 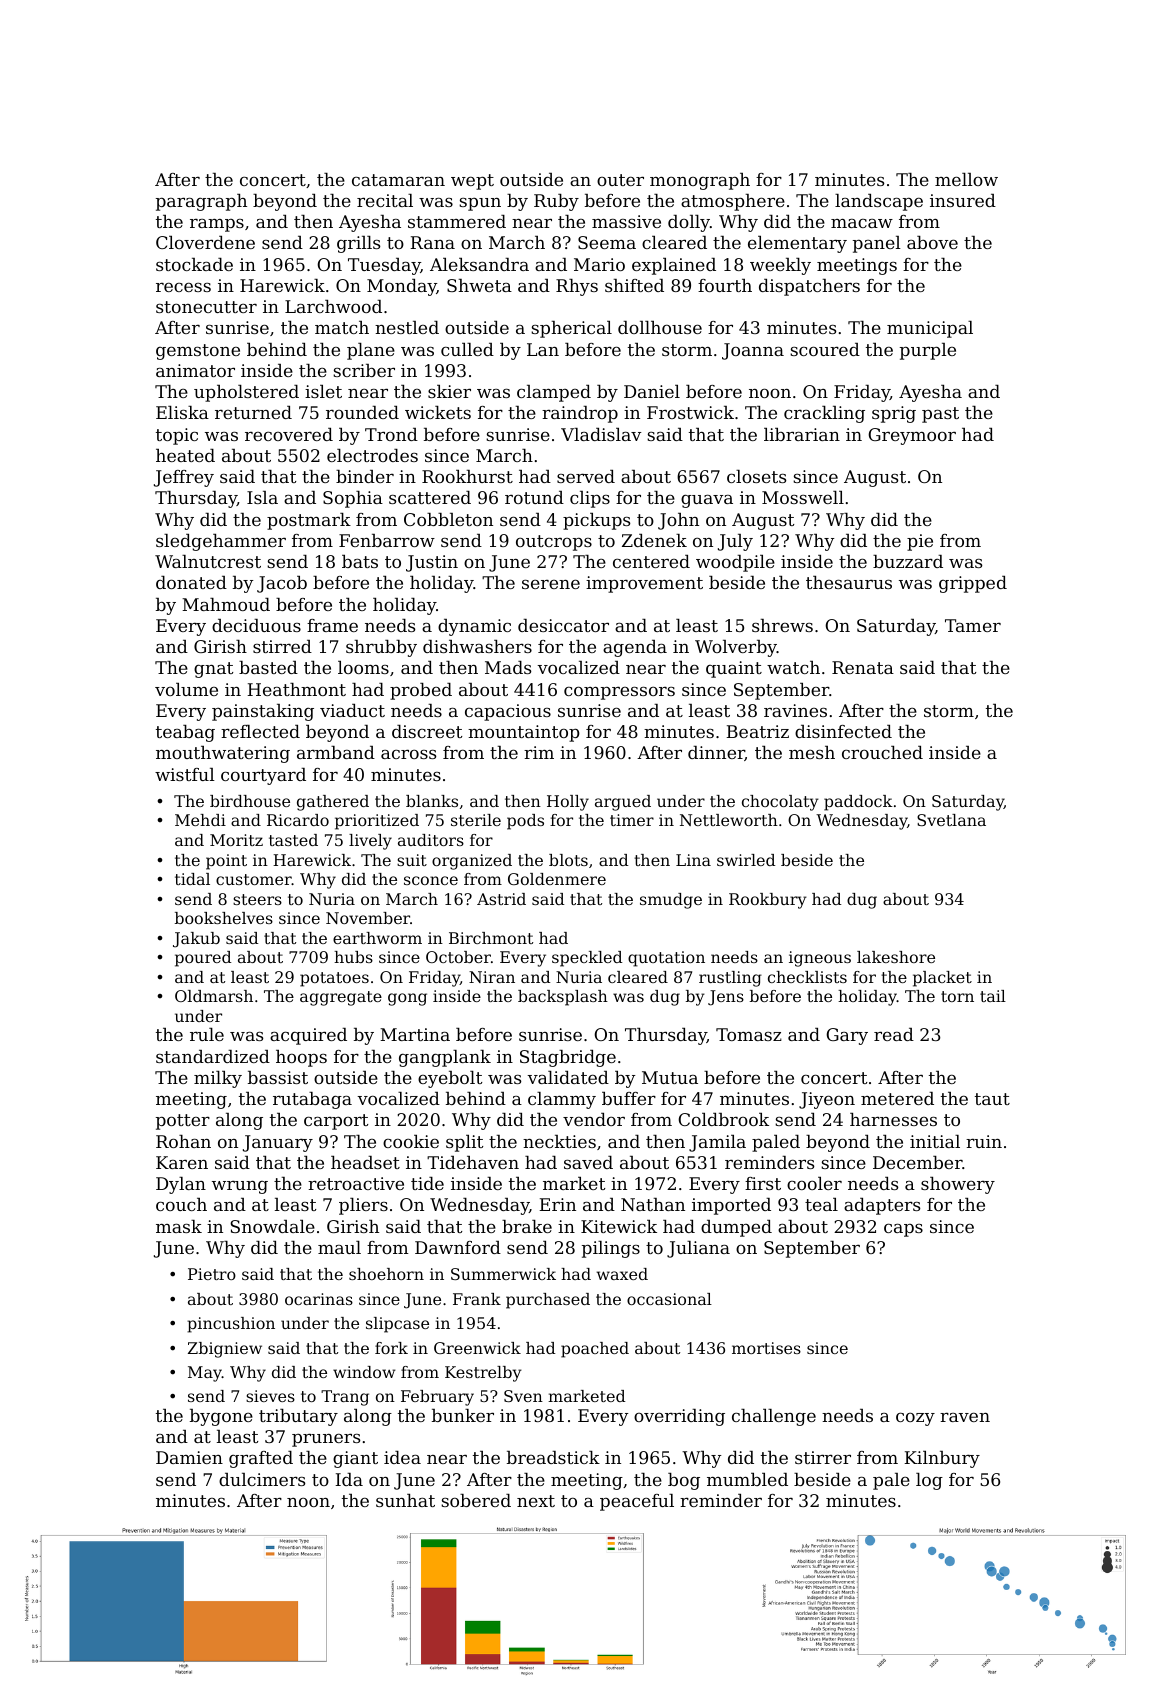 I want to click on improvement, so click(x=644, y=584).
